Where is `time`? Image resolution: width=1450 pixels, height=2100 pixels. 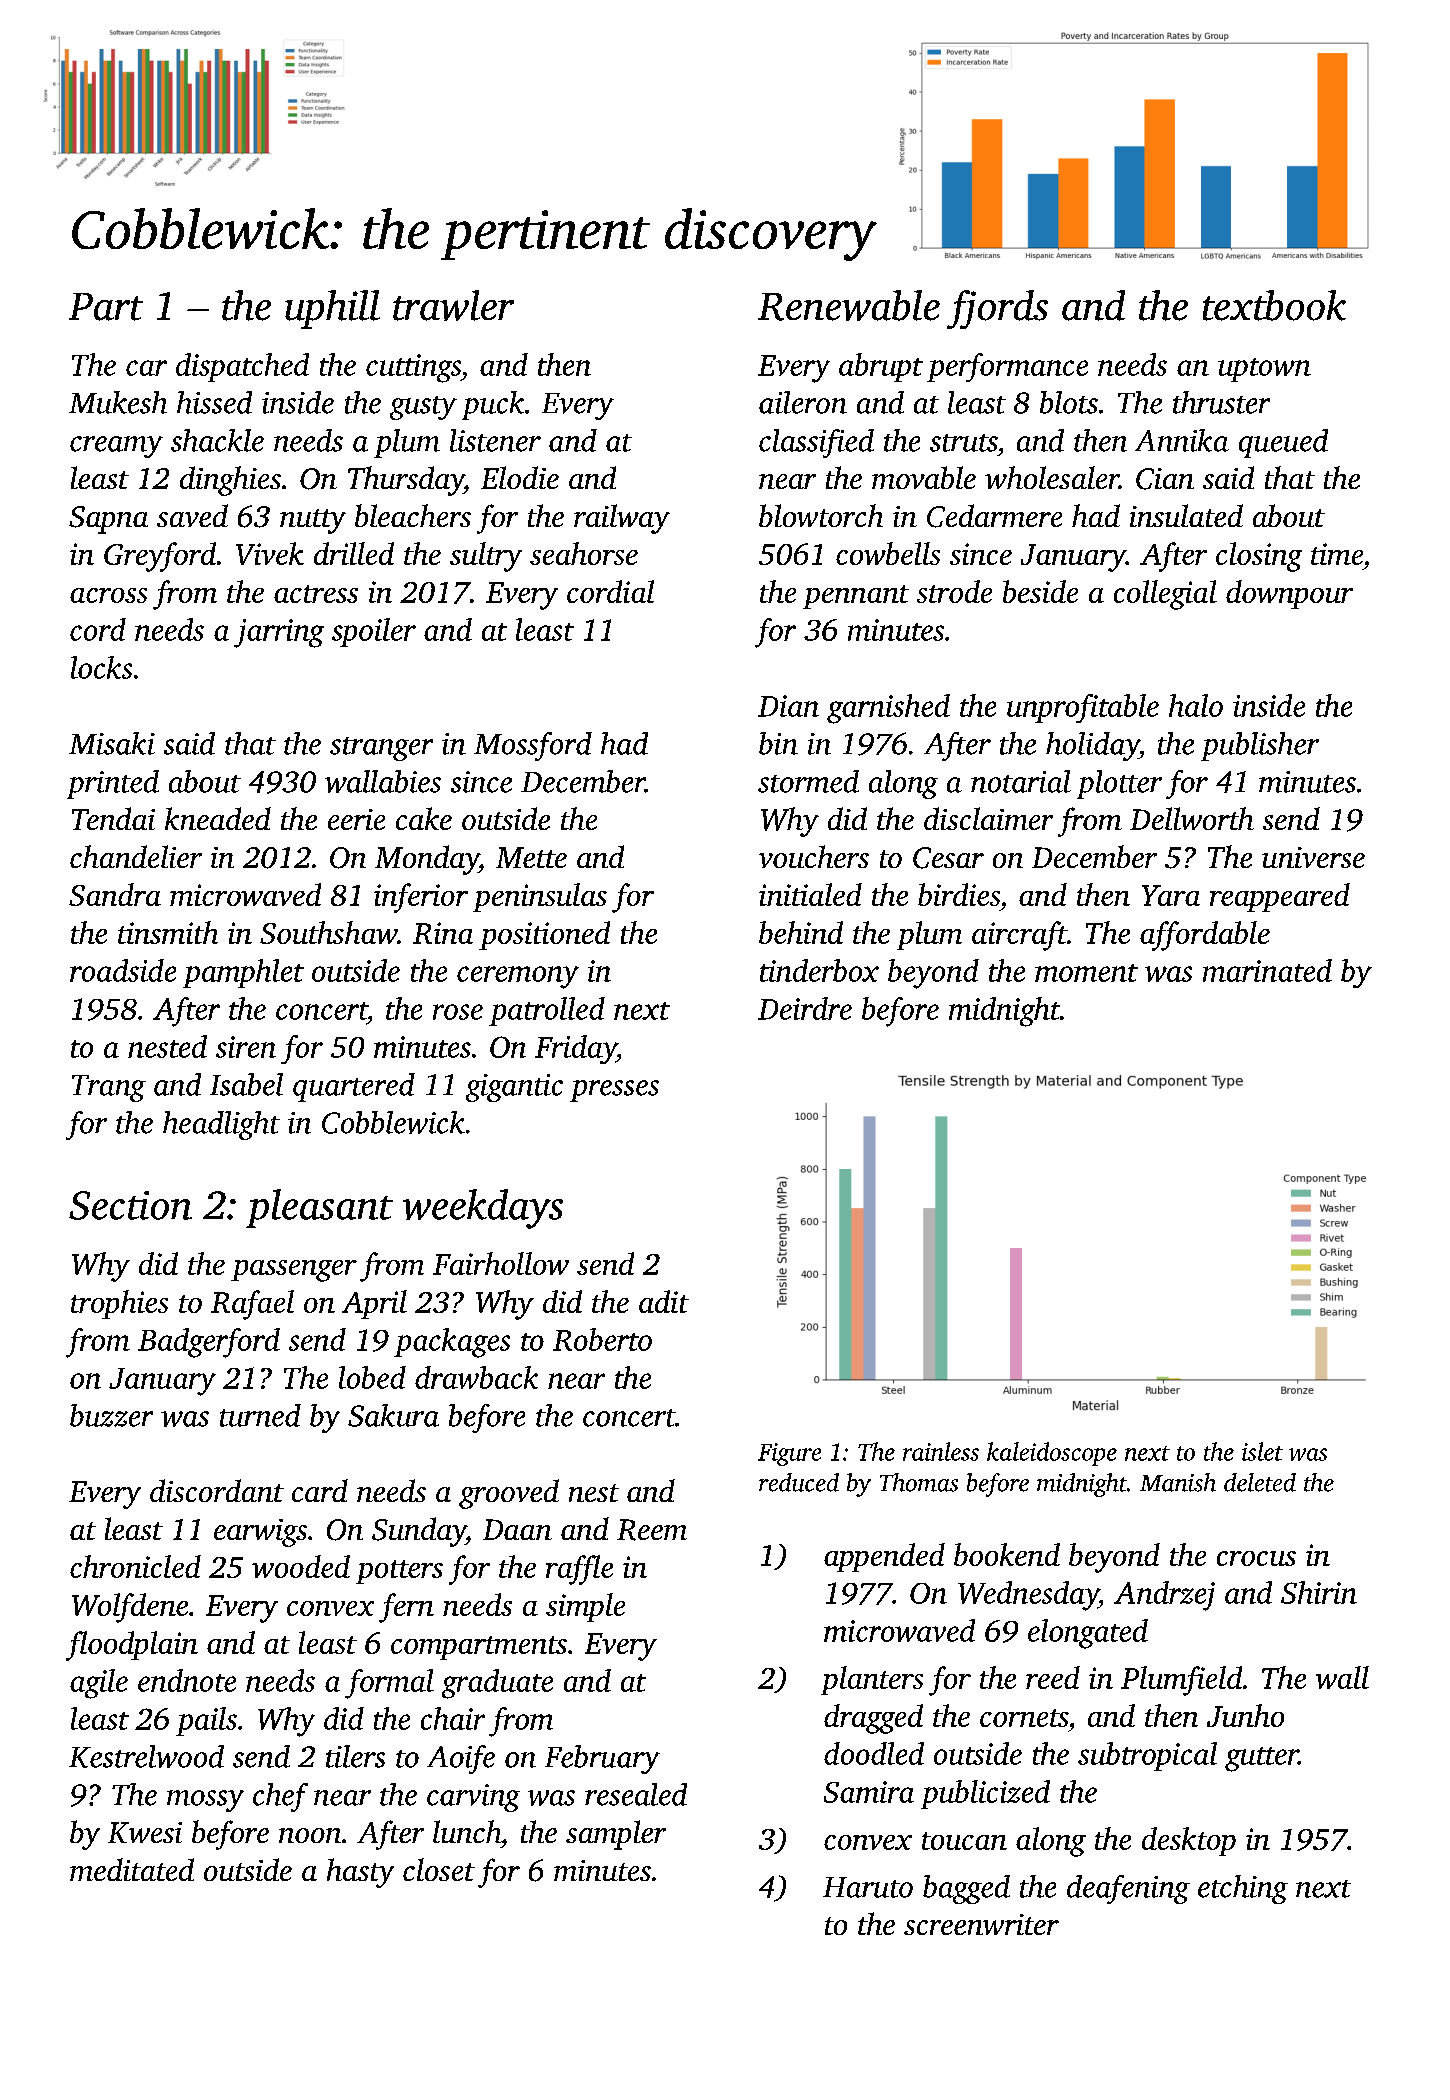 time is located at coordinates (1337, 554).
